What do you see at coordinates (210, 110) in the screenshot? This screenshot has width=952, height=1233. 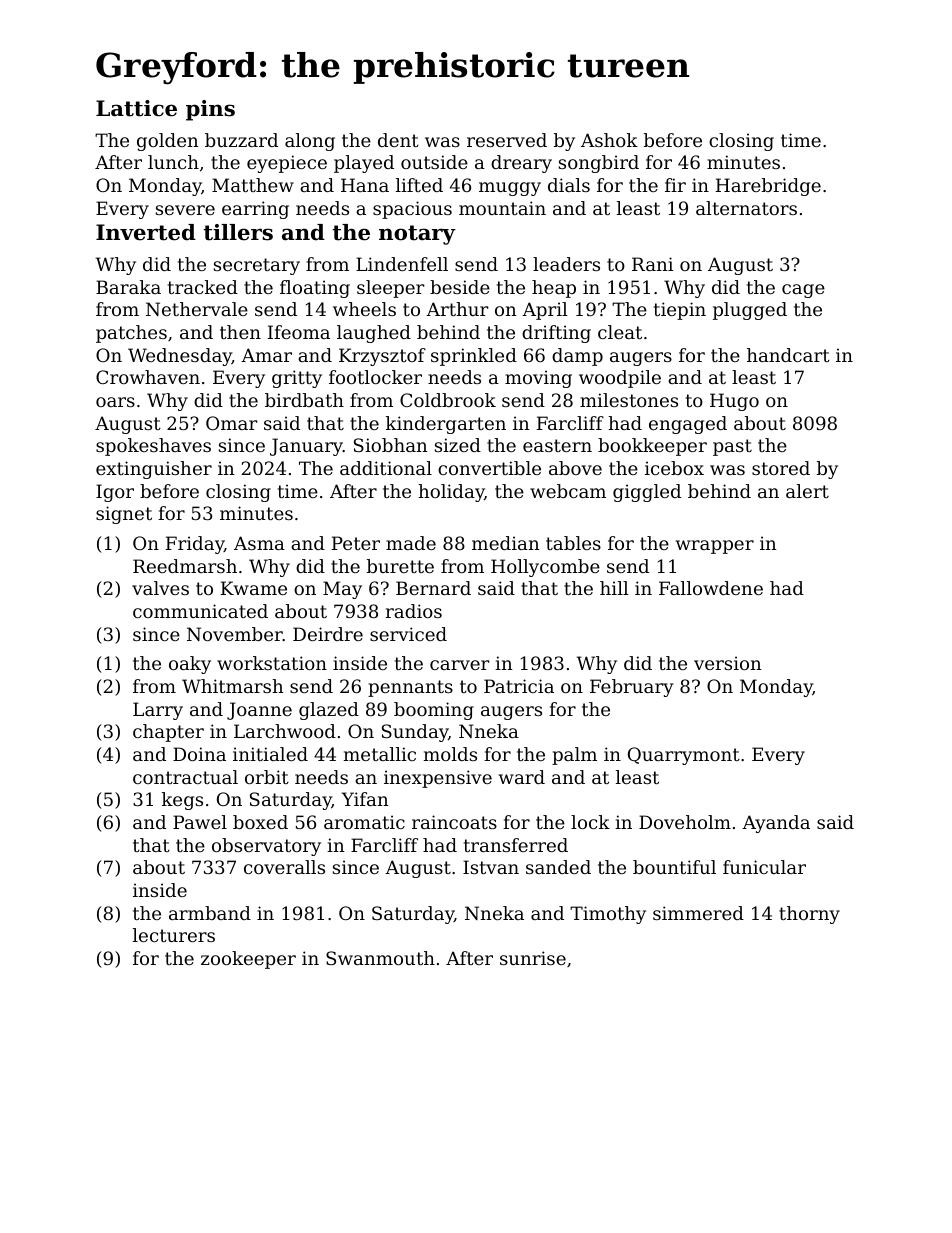 I see `pins` at bounding box center [210, 110].
